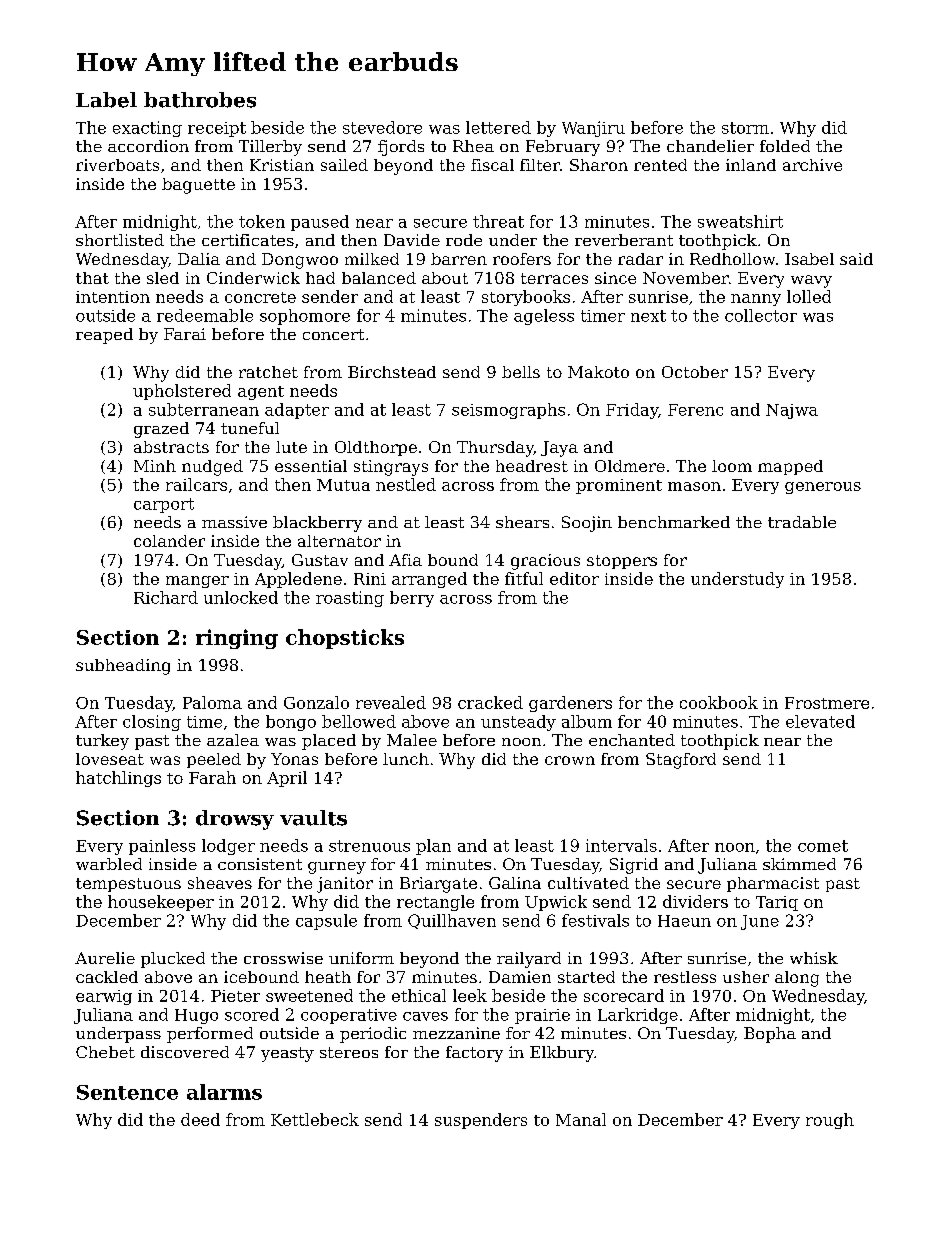 This document has height=1233, width=952. I want to click on Paloma, so click(212, 702).
